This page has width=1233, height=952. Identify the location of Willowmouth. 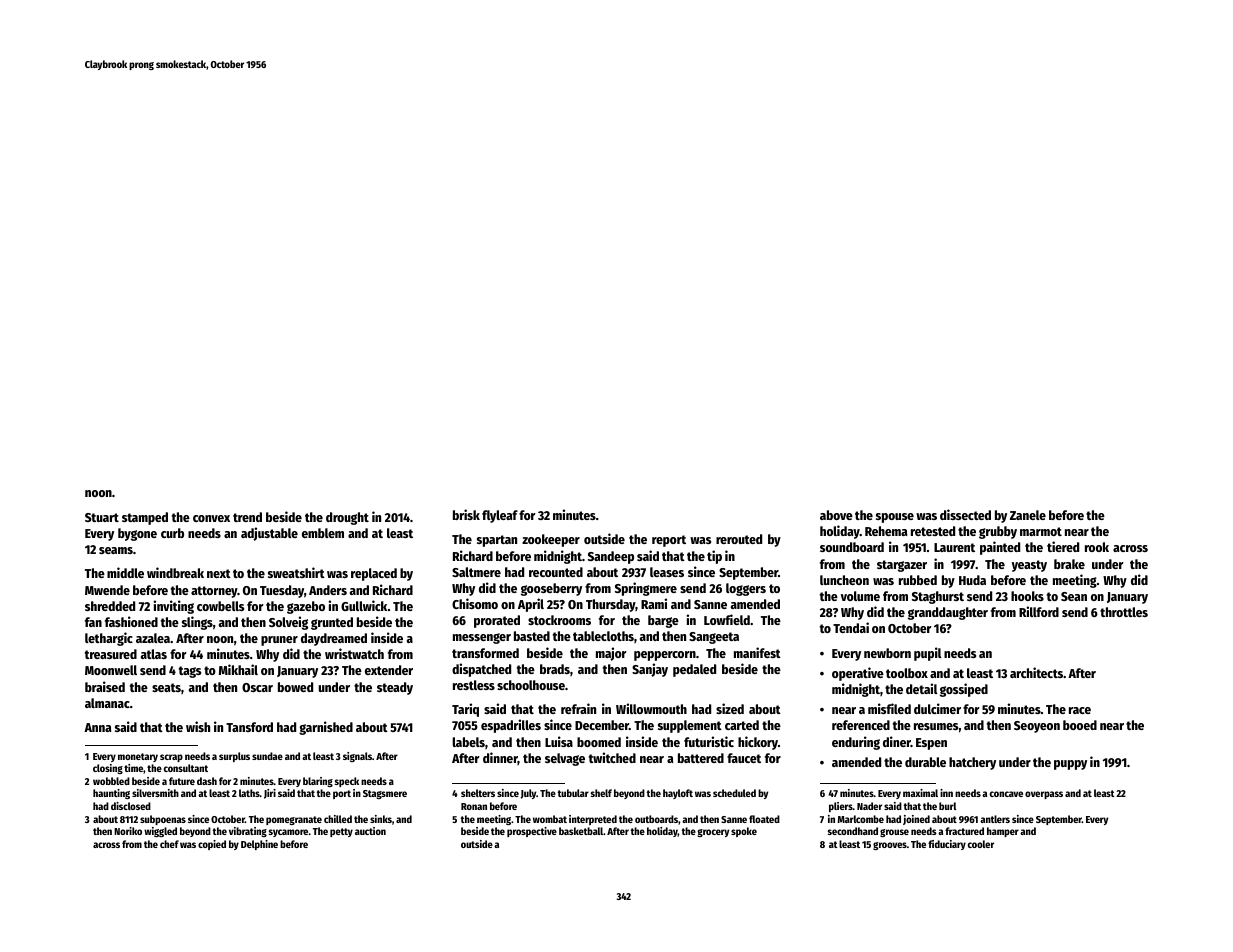
(651, 708).
